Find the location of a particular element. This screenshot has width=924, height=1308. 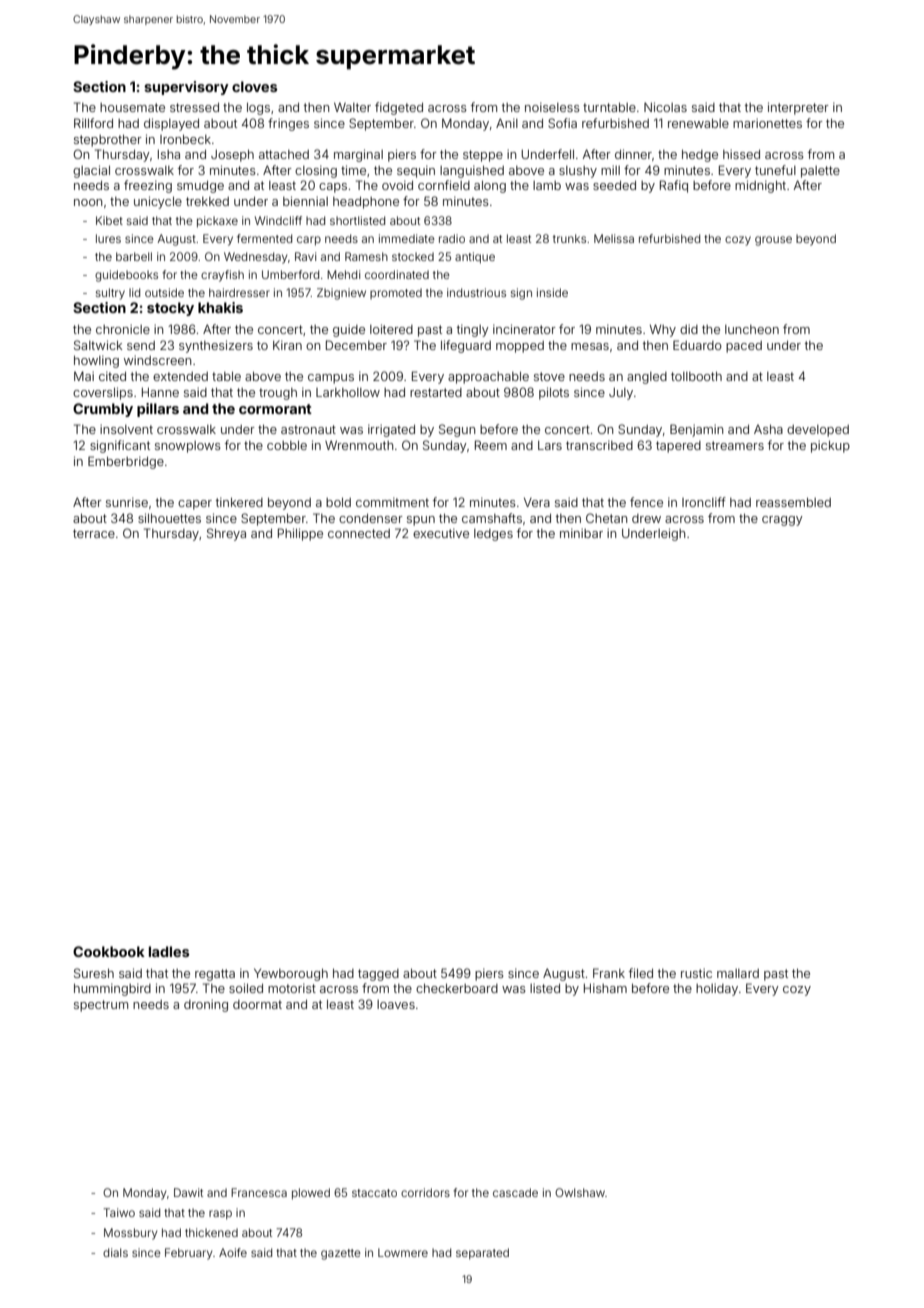

Nicolas is located at coordinates (665, 107).
